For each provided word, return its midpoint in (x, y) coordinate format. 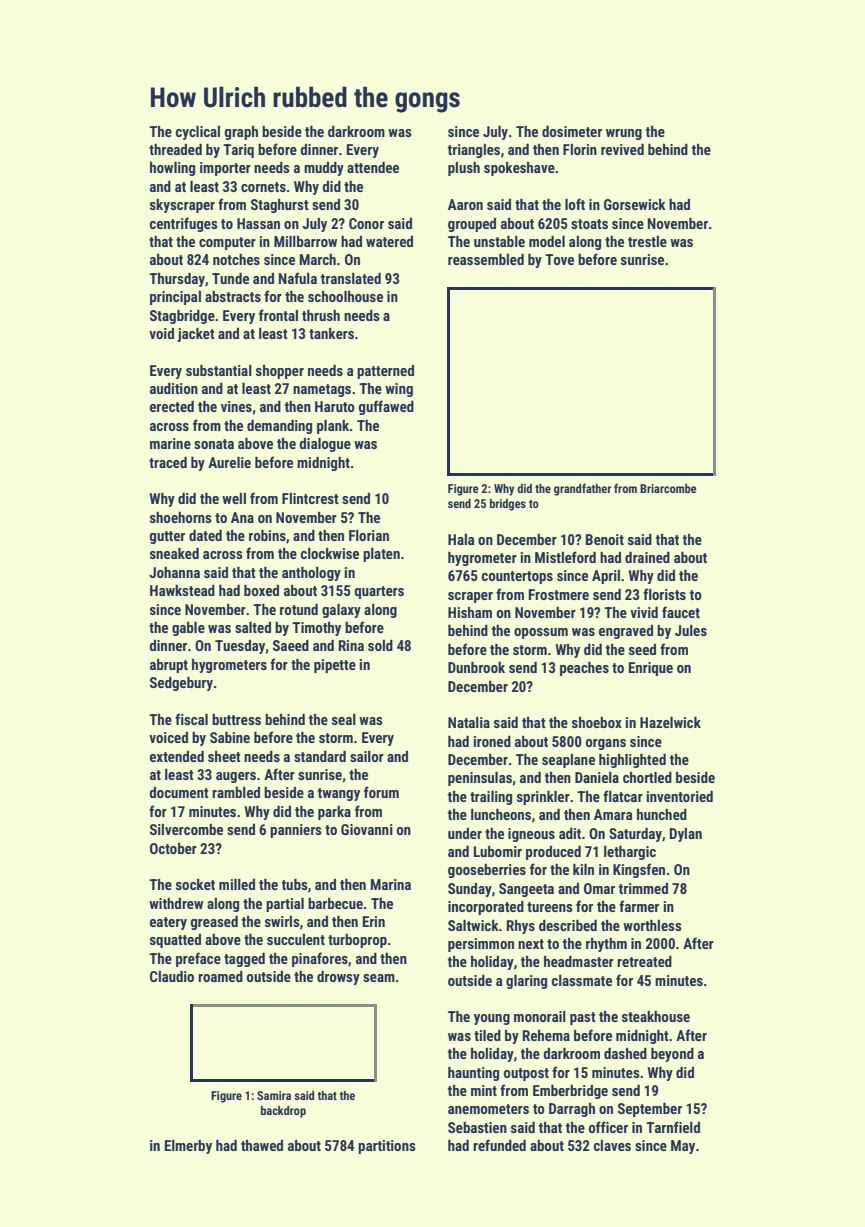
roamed (220, 976)
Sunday (470, 890)
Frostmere (559, 594)
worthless (652, 925)
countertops (517, 577)
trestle (647, 241)
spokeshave (519, 169)
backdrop (283, 1112)
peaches (584, 669)
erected (172, 406)
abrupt (169, 666)
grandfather (582, 489)
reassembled (486, 259)
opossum (541, 633)
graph (241, 133)
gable (188, 629)
